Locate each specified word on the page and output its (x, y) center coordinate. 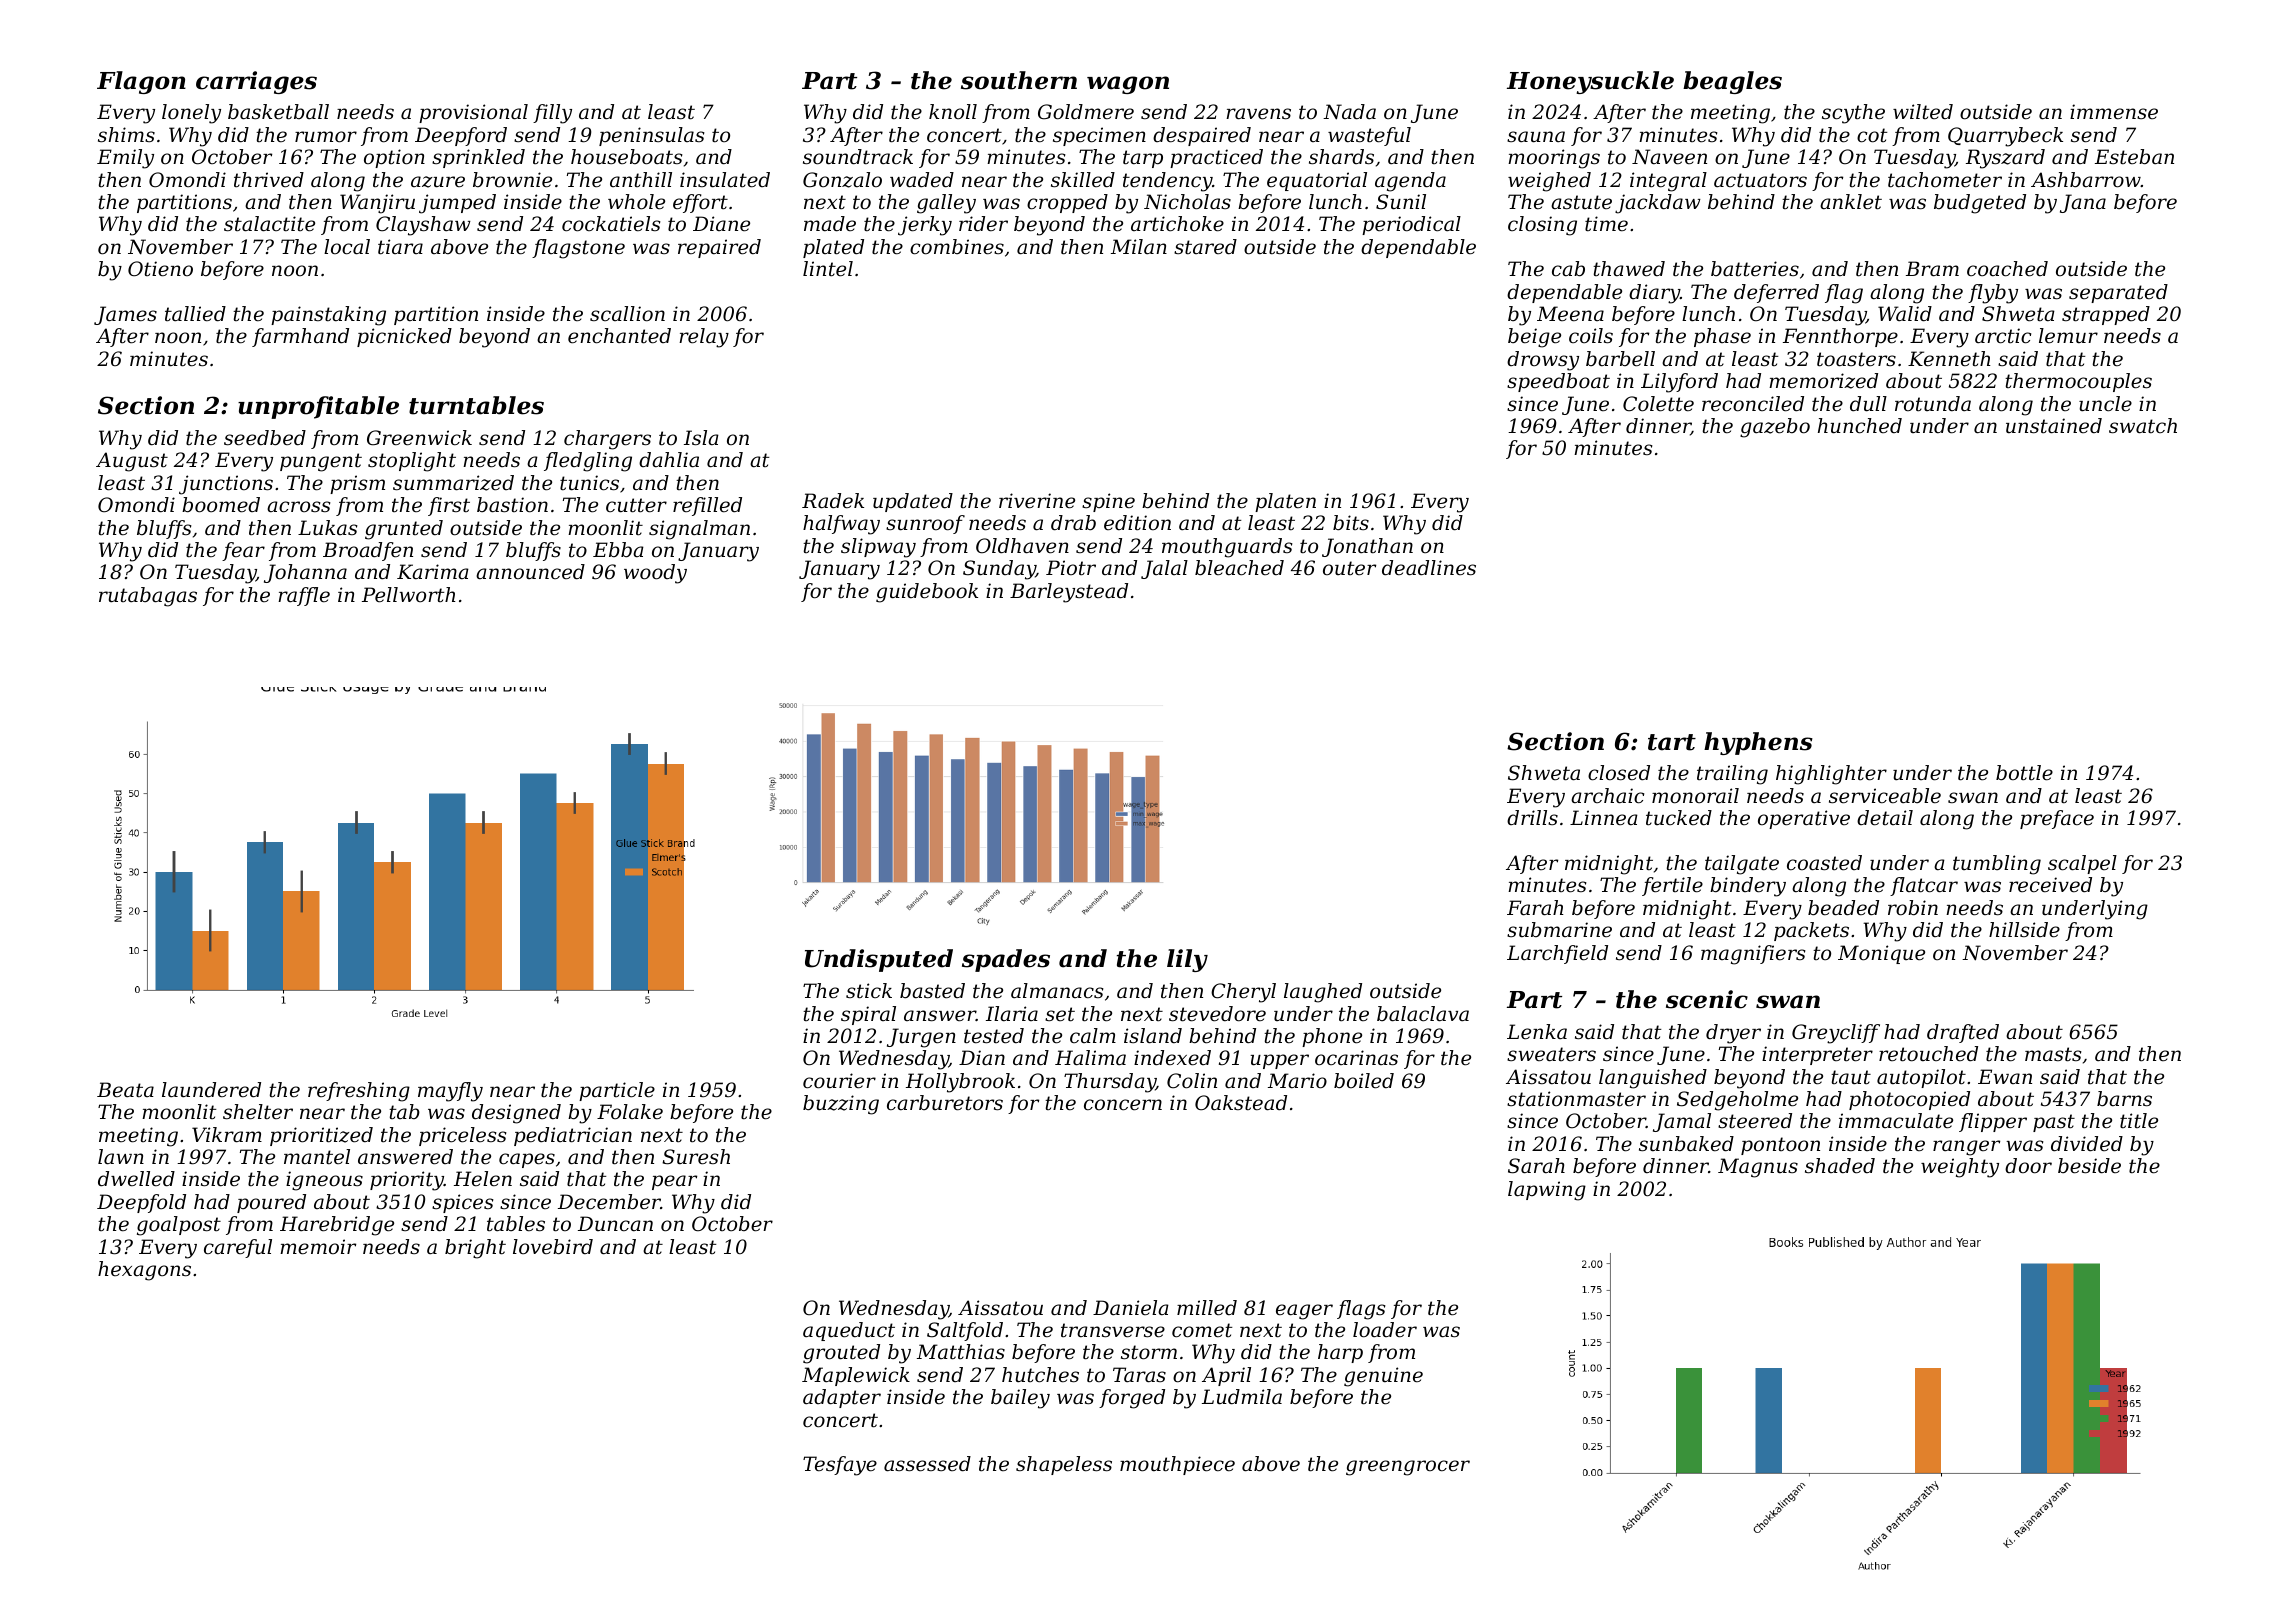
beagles (1732, 82)
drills (1532, 817)
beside (2089, 1166)
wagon (1128, 85)
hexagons (144, 1271)
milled (1207, 1307)
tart (1672, 742)
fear (243, 551)
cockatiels (611, 224)
